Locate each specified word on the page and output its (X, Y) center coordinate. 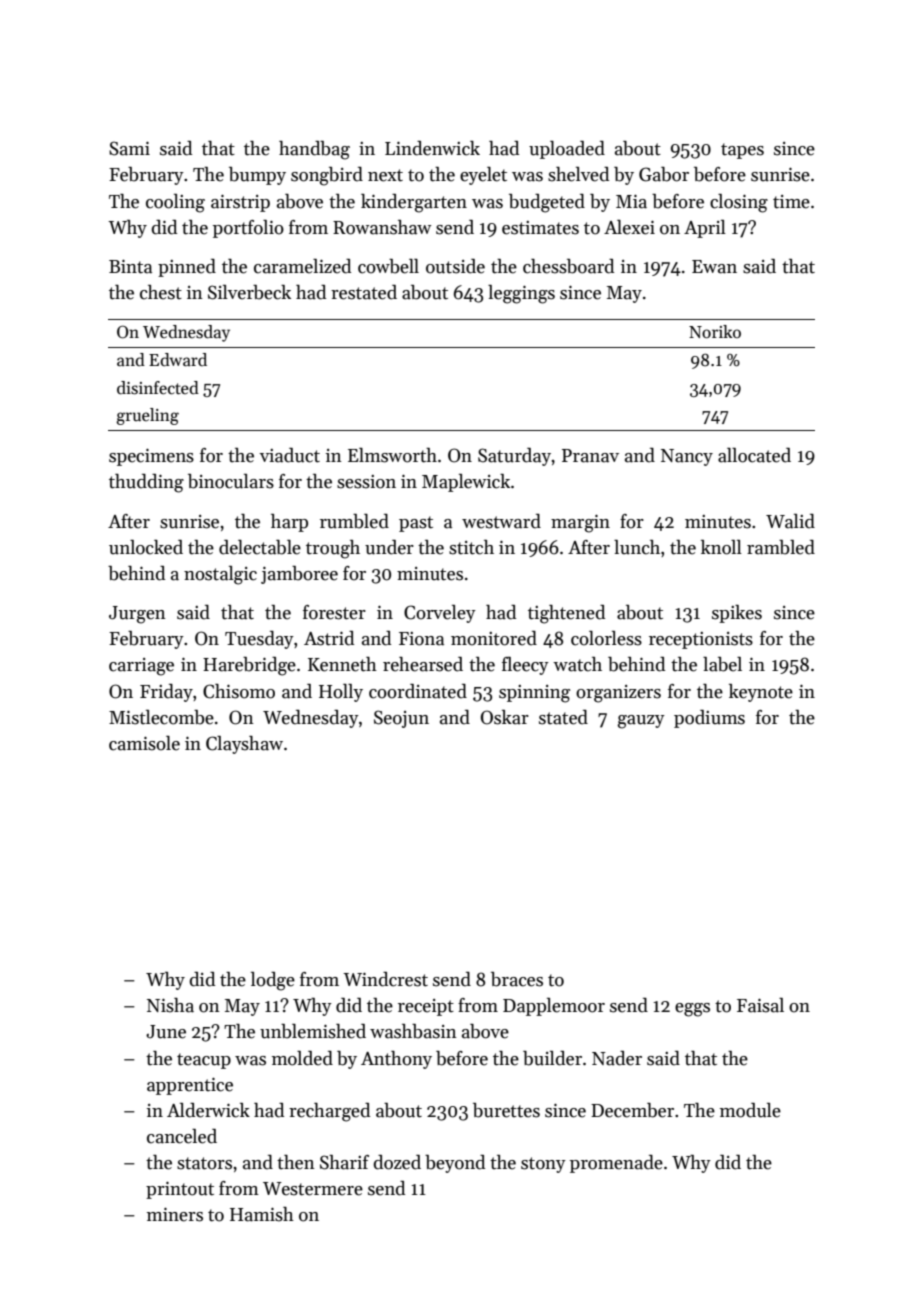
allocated (754, 455)
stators (204, 1163)
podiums (709, 719)
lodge (273, 981)
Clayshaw (244, 745)
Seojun (401, 719)
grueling (147, 416)
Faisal (760, 1005)
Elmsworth (392, 455)
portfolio (248, 229)
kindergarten (414, 203)
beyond (455, 1164)
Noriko (715, 332)
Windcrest (385, 979)
